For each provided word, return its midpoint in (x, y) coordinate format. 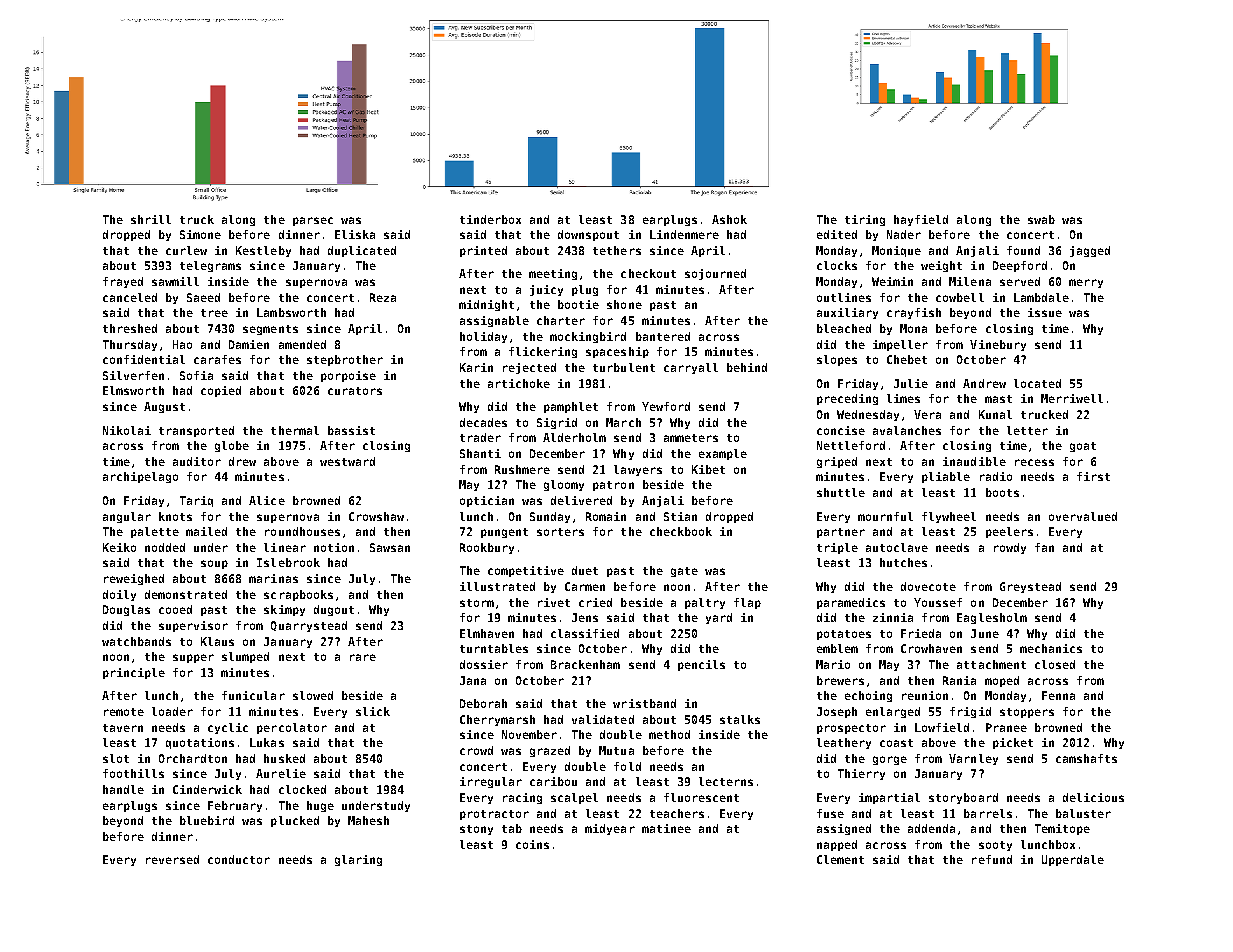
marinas (273, 578)
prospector (851, 729)
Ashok (729, 219)
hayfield (921, 220)
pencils (701, 665)
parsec (313, 221)
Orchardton (193, 758)
